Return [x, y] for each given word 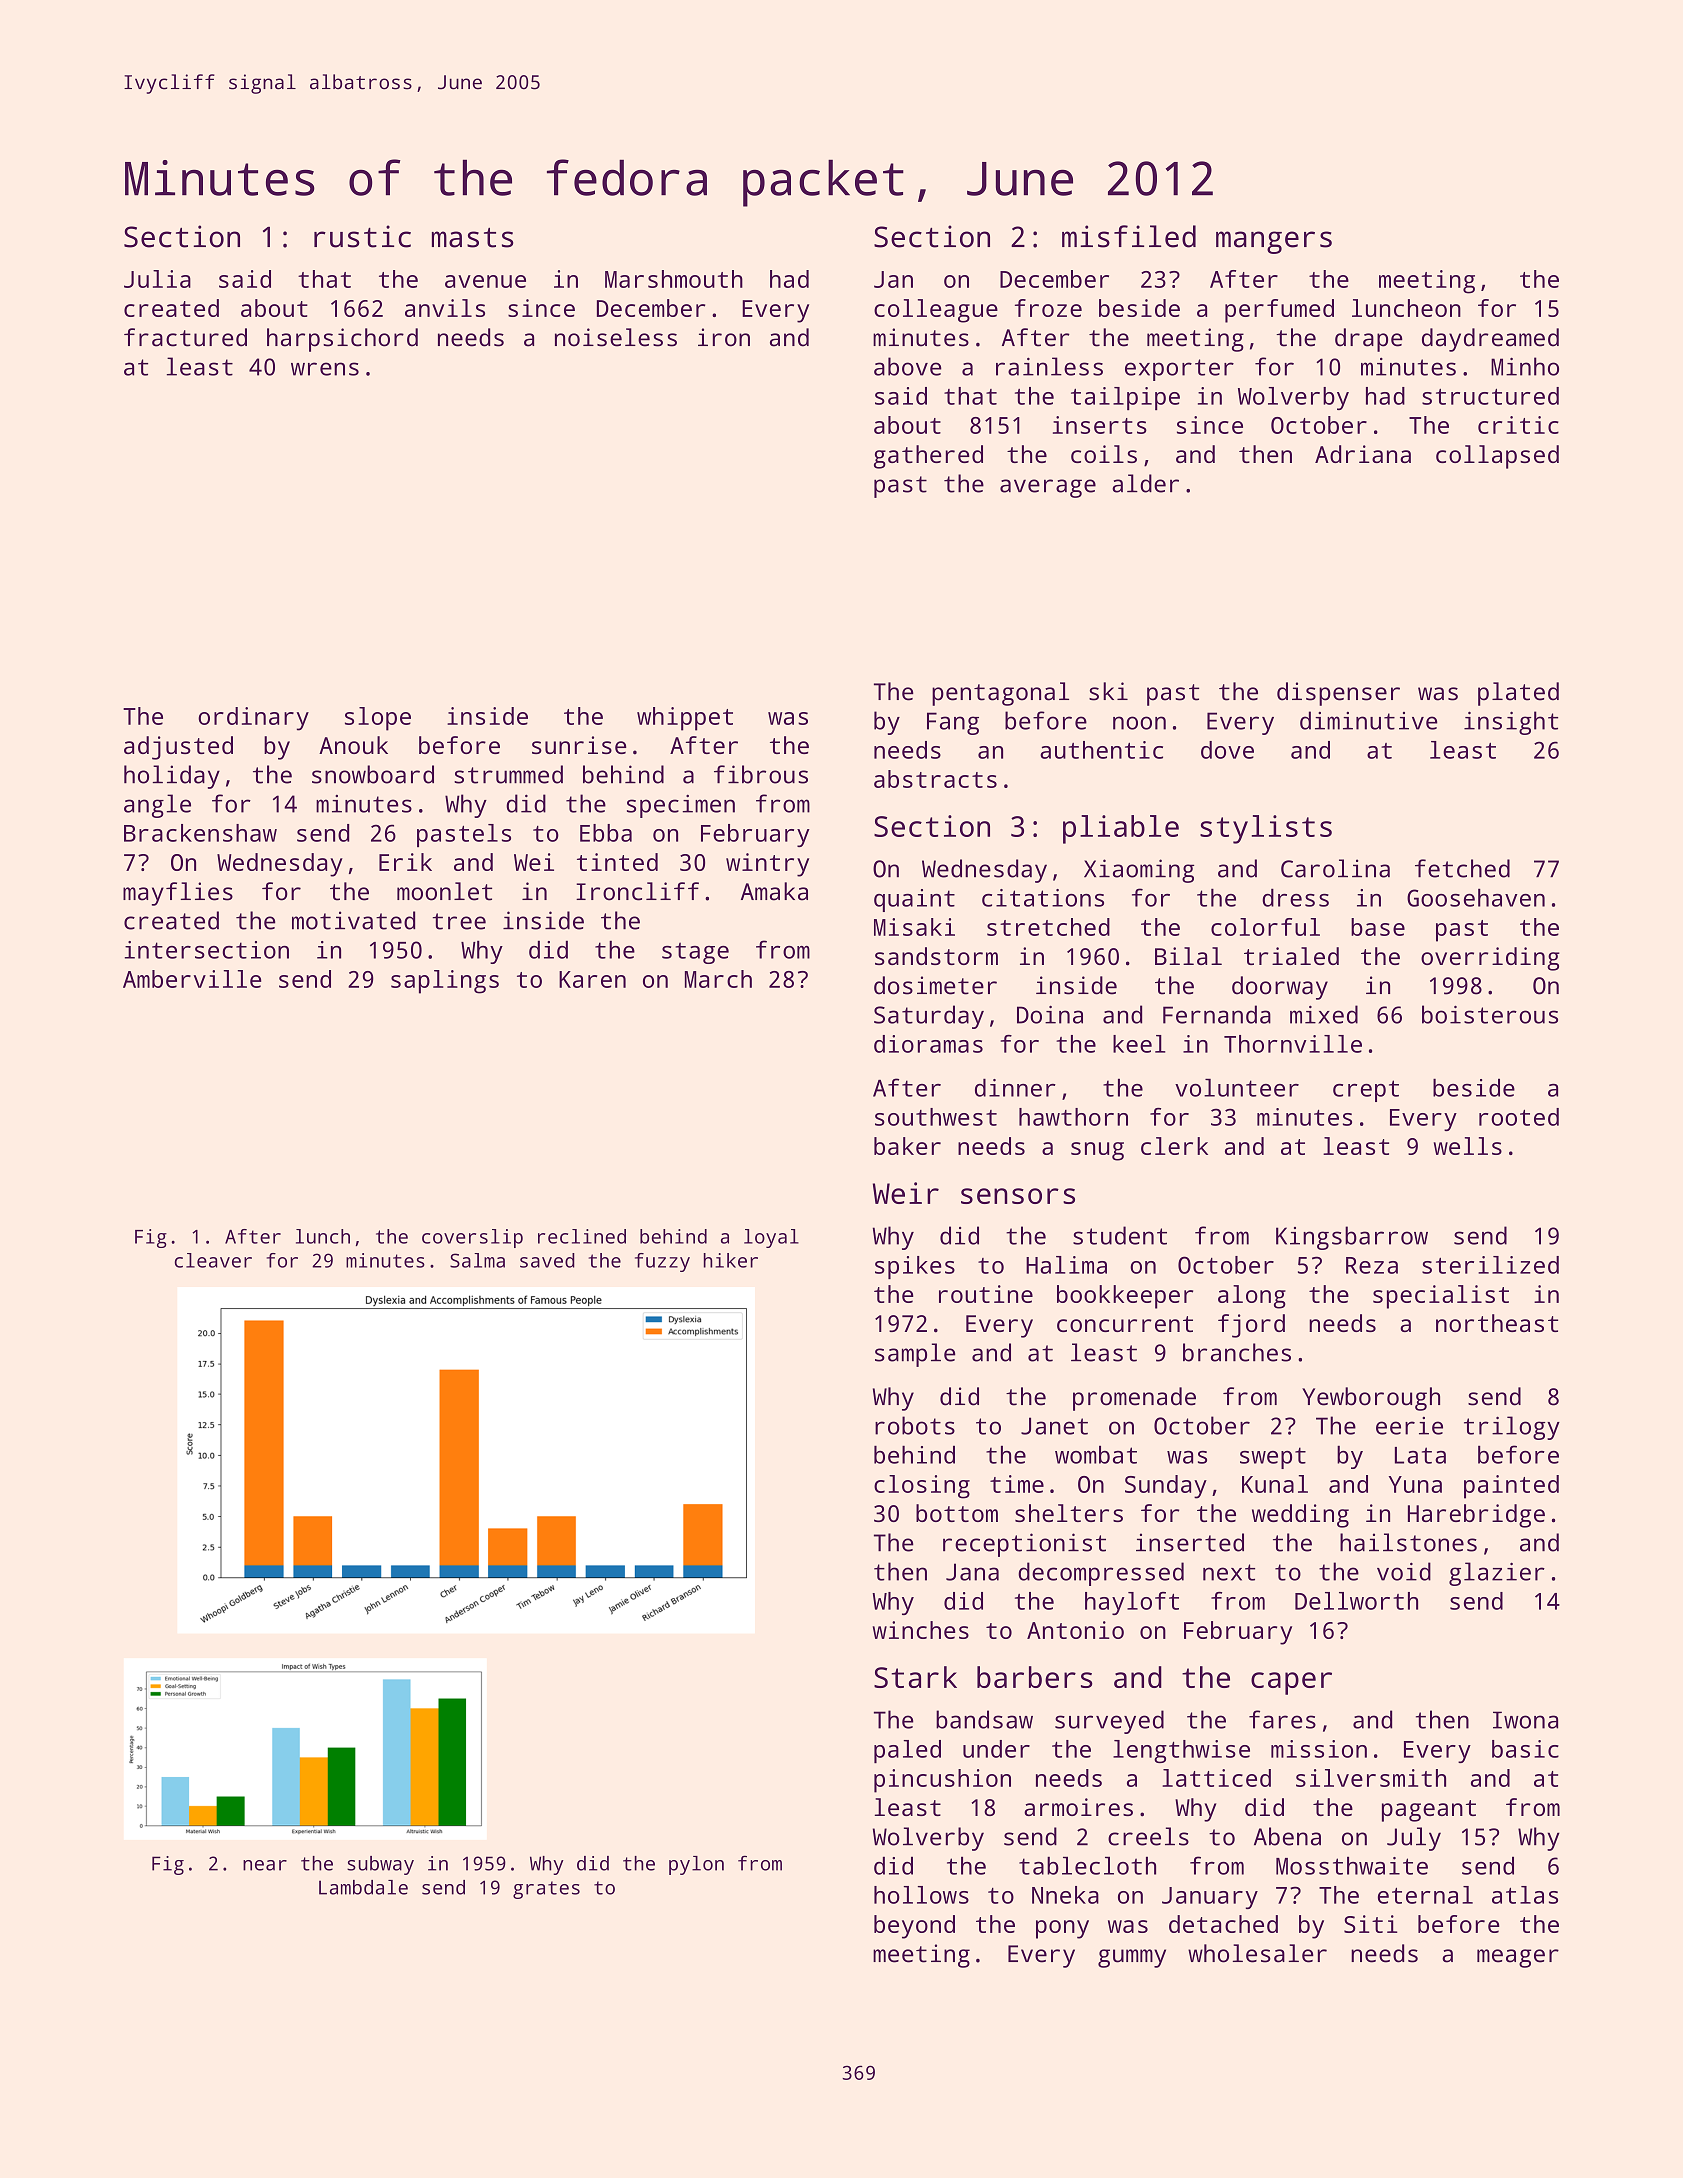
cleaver [213, 1260]
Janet [1054, 1426]
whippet [685, 719]
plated [1518, 694]
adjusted [178, 748]
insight [1511, 723]
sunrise [579, 745]
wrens [325, 369]
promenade [1134, 1399]
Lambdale [363, 1887]
